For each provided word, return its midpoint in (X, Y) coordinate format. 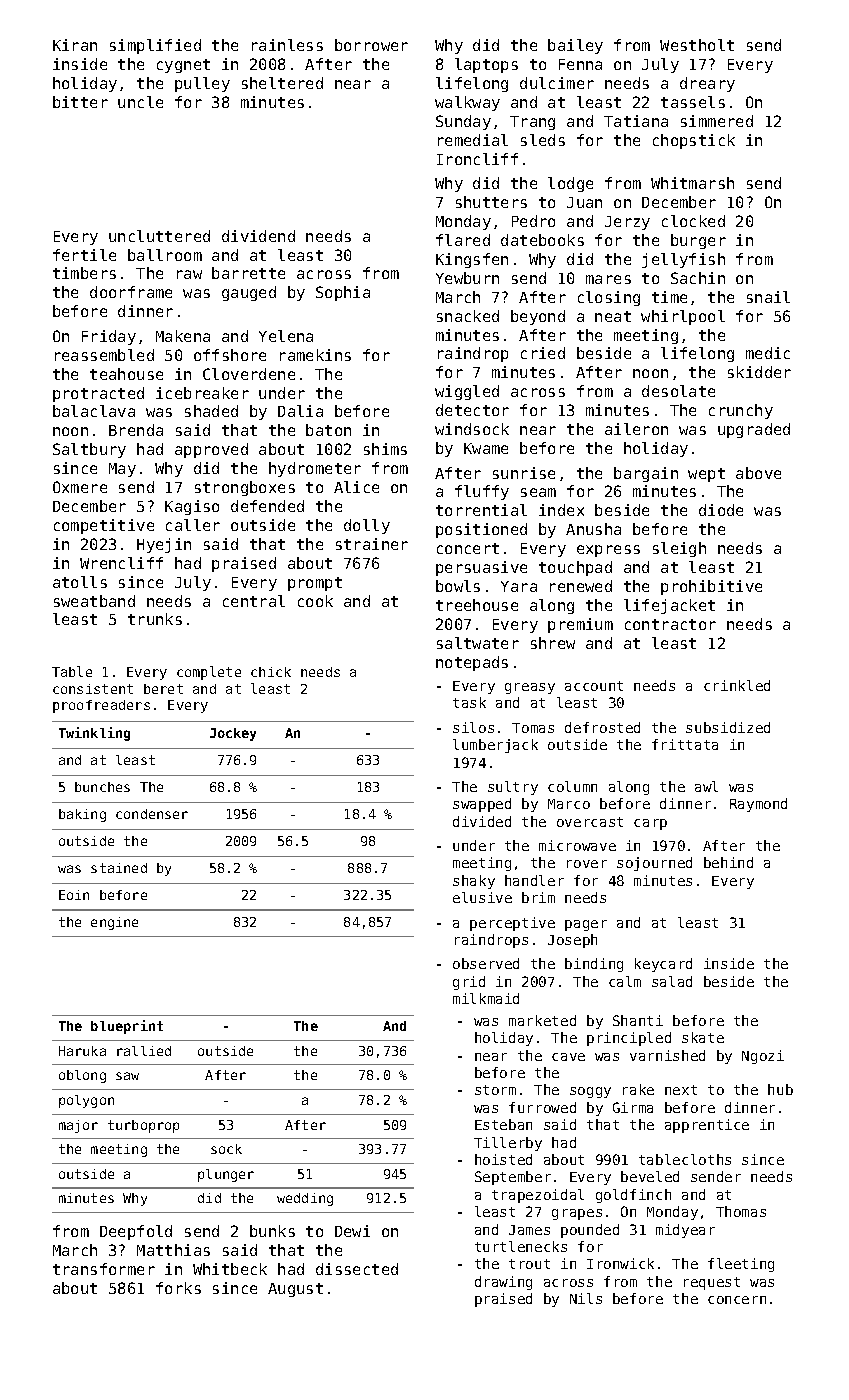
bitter (80, 102)
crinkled (737, 685)
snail (768, 297)
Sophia (343, 293)
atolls (80, 582)
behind (728, 862)
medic (768, 353)
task (469, 702)
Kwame (486, 448)
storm (495, 1090)
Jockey (233, 734)
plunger (226, 1175)
